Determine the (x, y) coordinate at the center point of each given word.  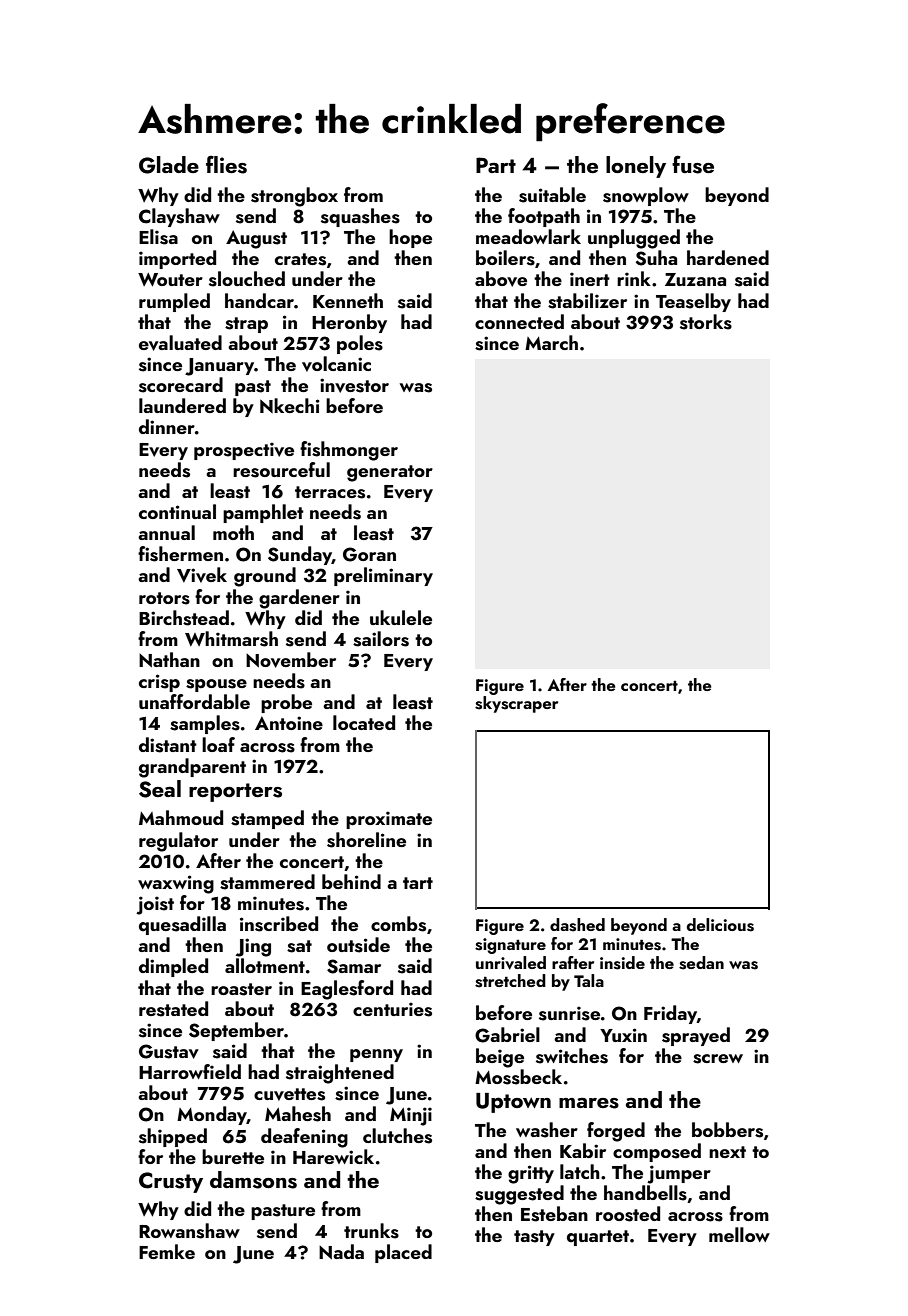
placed (403, 1253)
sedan (701, 963)
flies (226, 164)
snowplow (646, 196)
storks (706, 322)
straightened (340, 1074)
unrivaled (511, 963)
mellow (739, 1234)
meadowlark (528, 236)
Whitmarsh (231, 639)
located (364, 722)
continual (177, 511)
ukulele (401, 617)
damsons (253, 1180)
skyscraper (516, 704)
